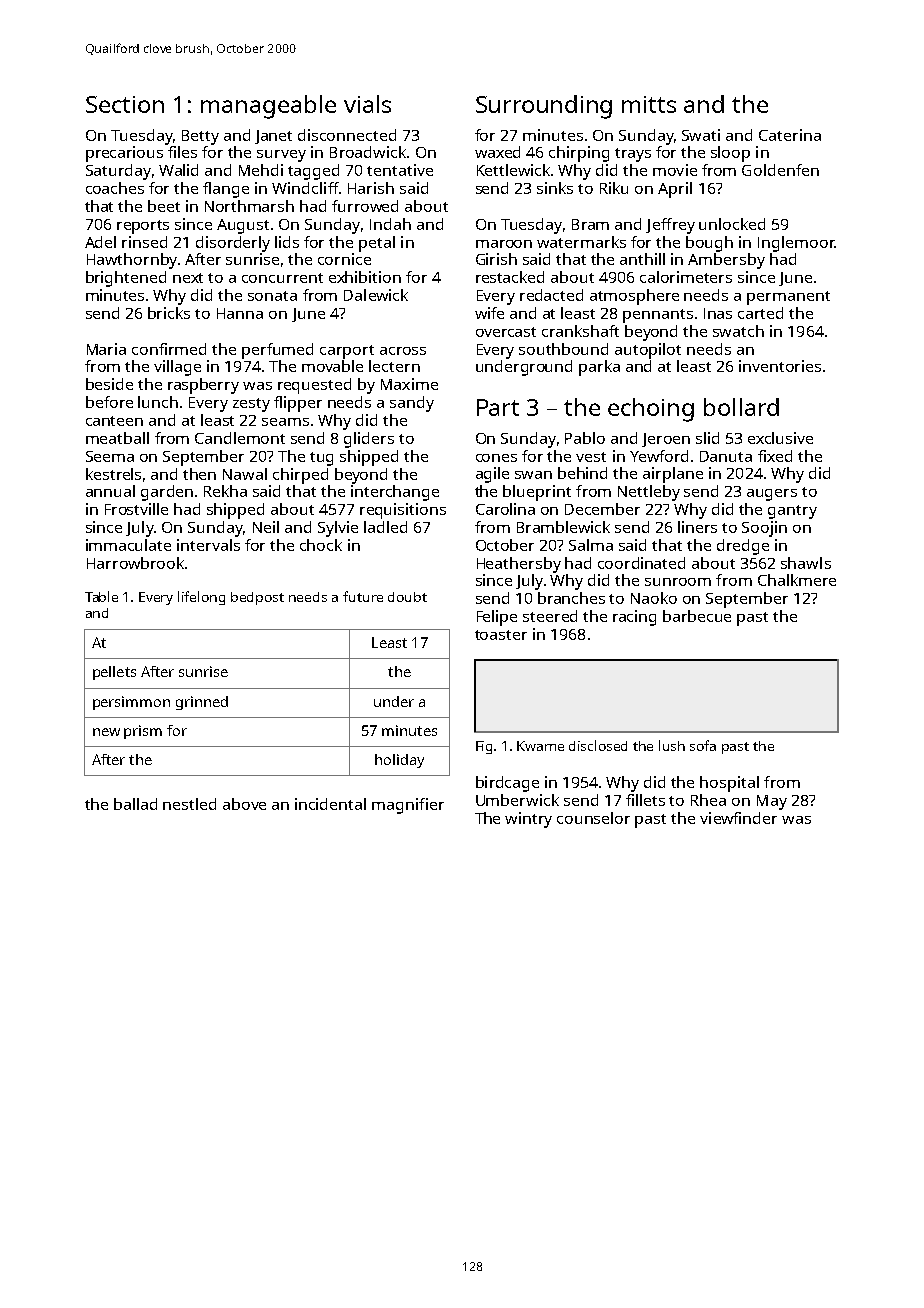 The width and height of the page is (924, 1308). What do you see at coordinates (200, 137) in the page?
I see `Betty` at bounding box center [200, 137].
